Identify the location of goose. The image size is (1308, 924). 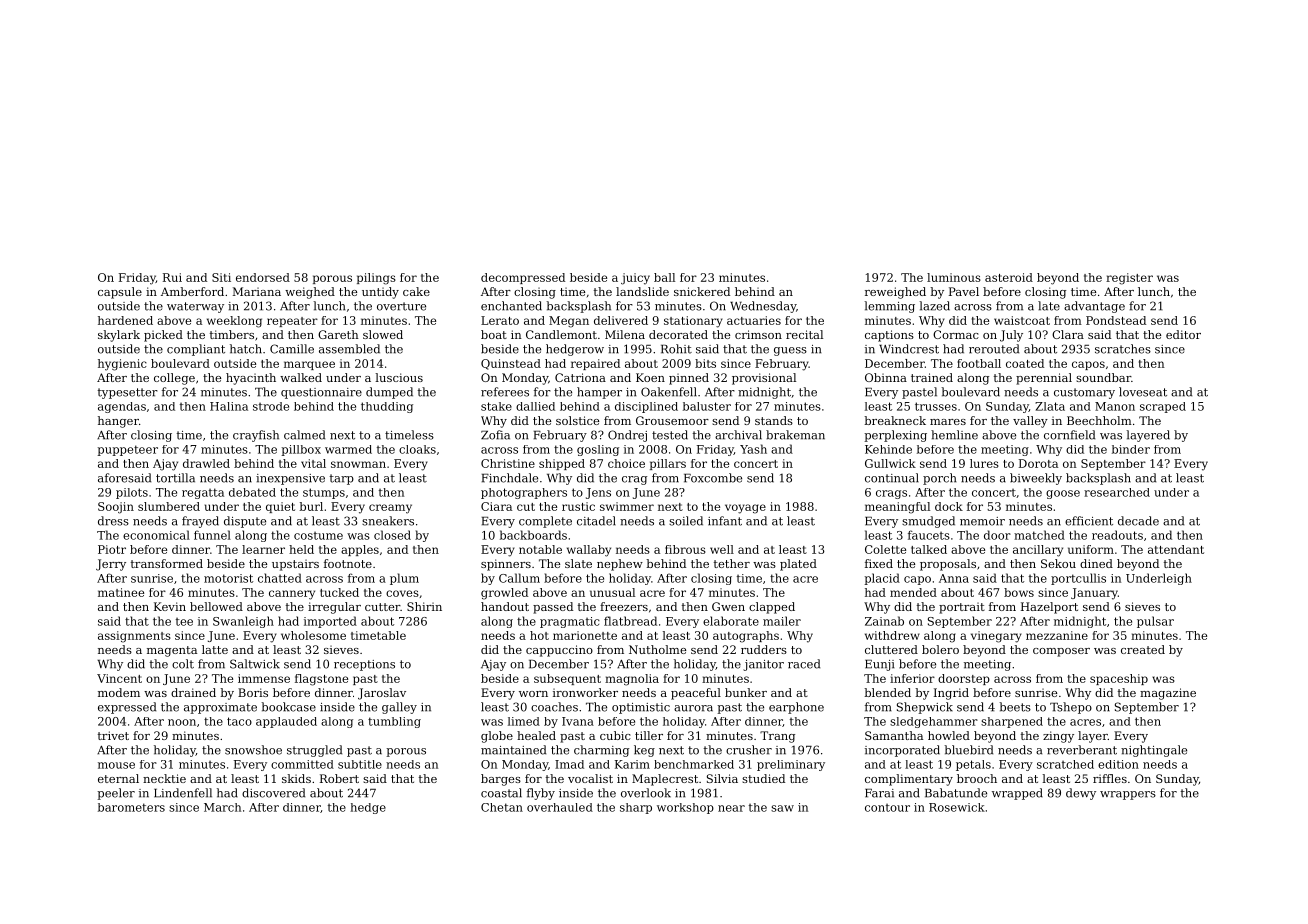
(1063, 494).
